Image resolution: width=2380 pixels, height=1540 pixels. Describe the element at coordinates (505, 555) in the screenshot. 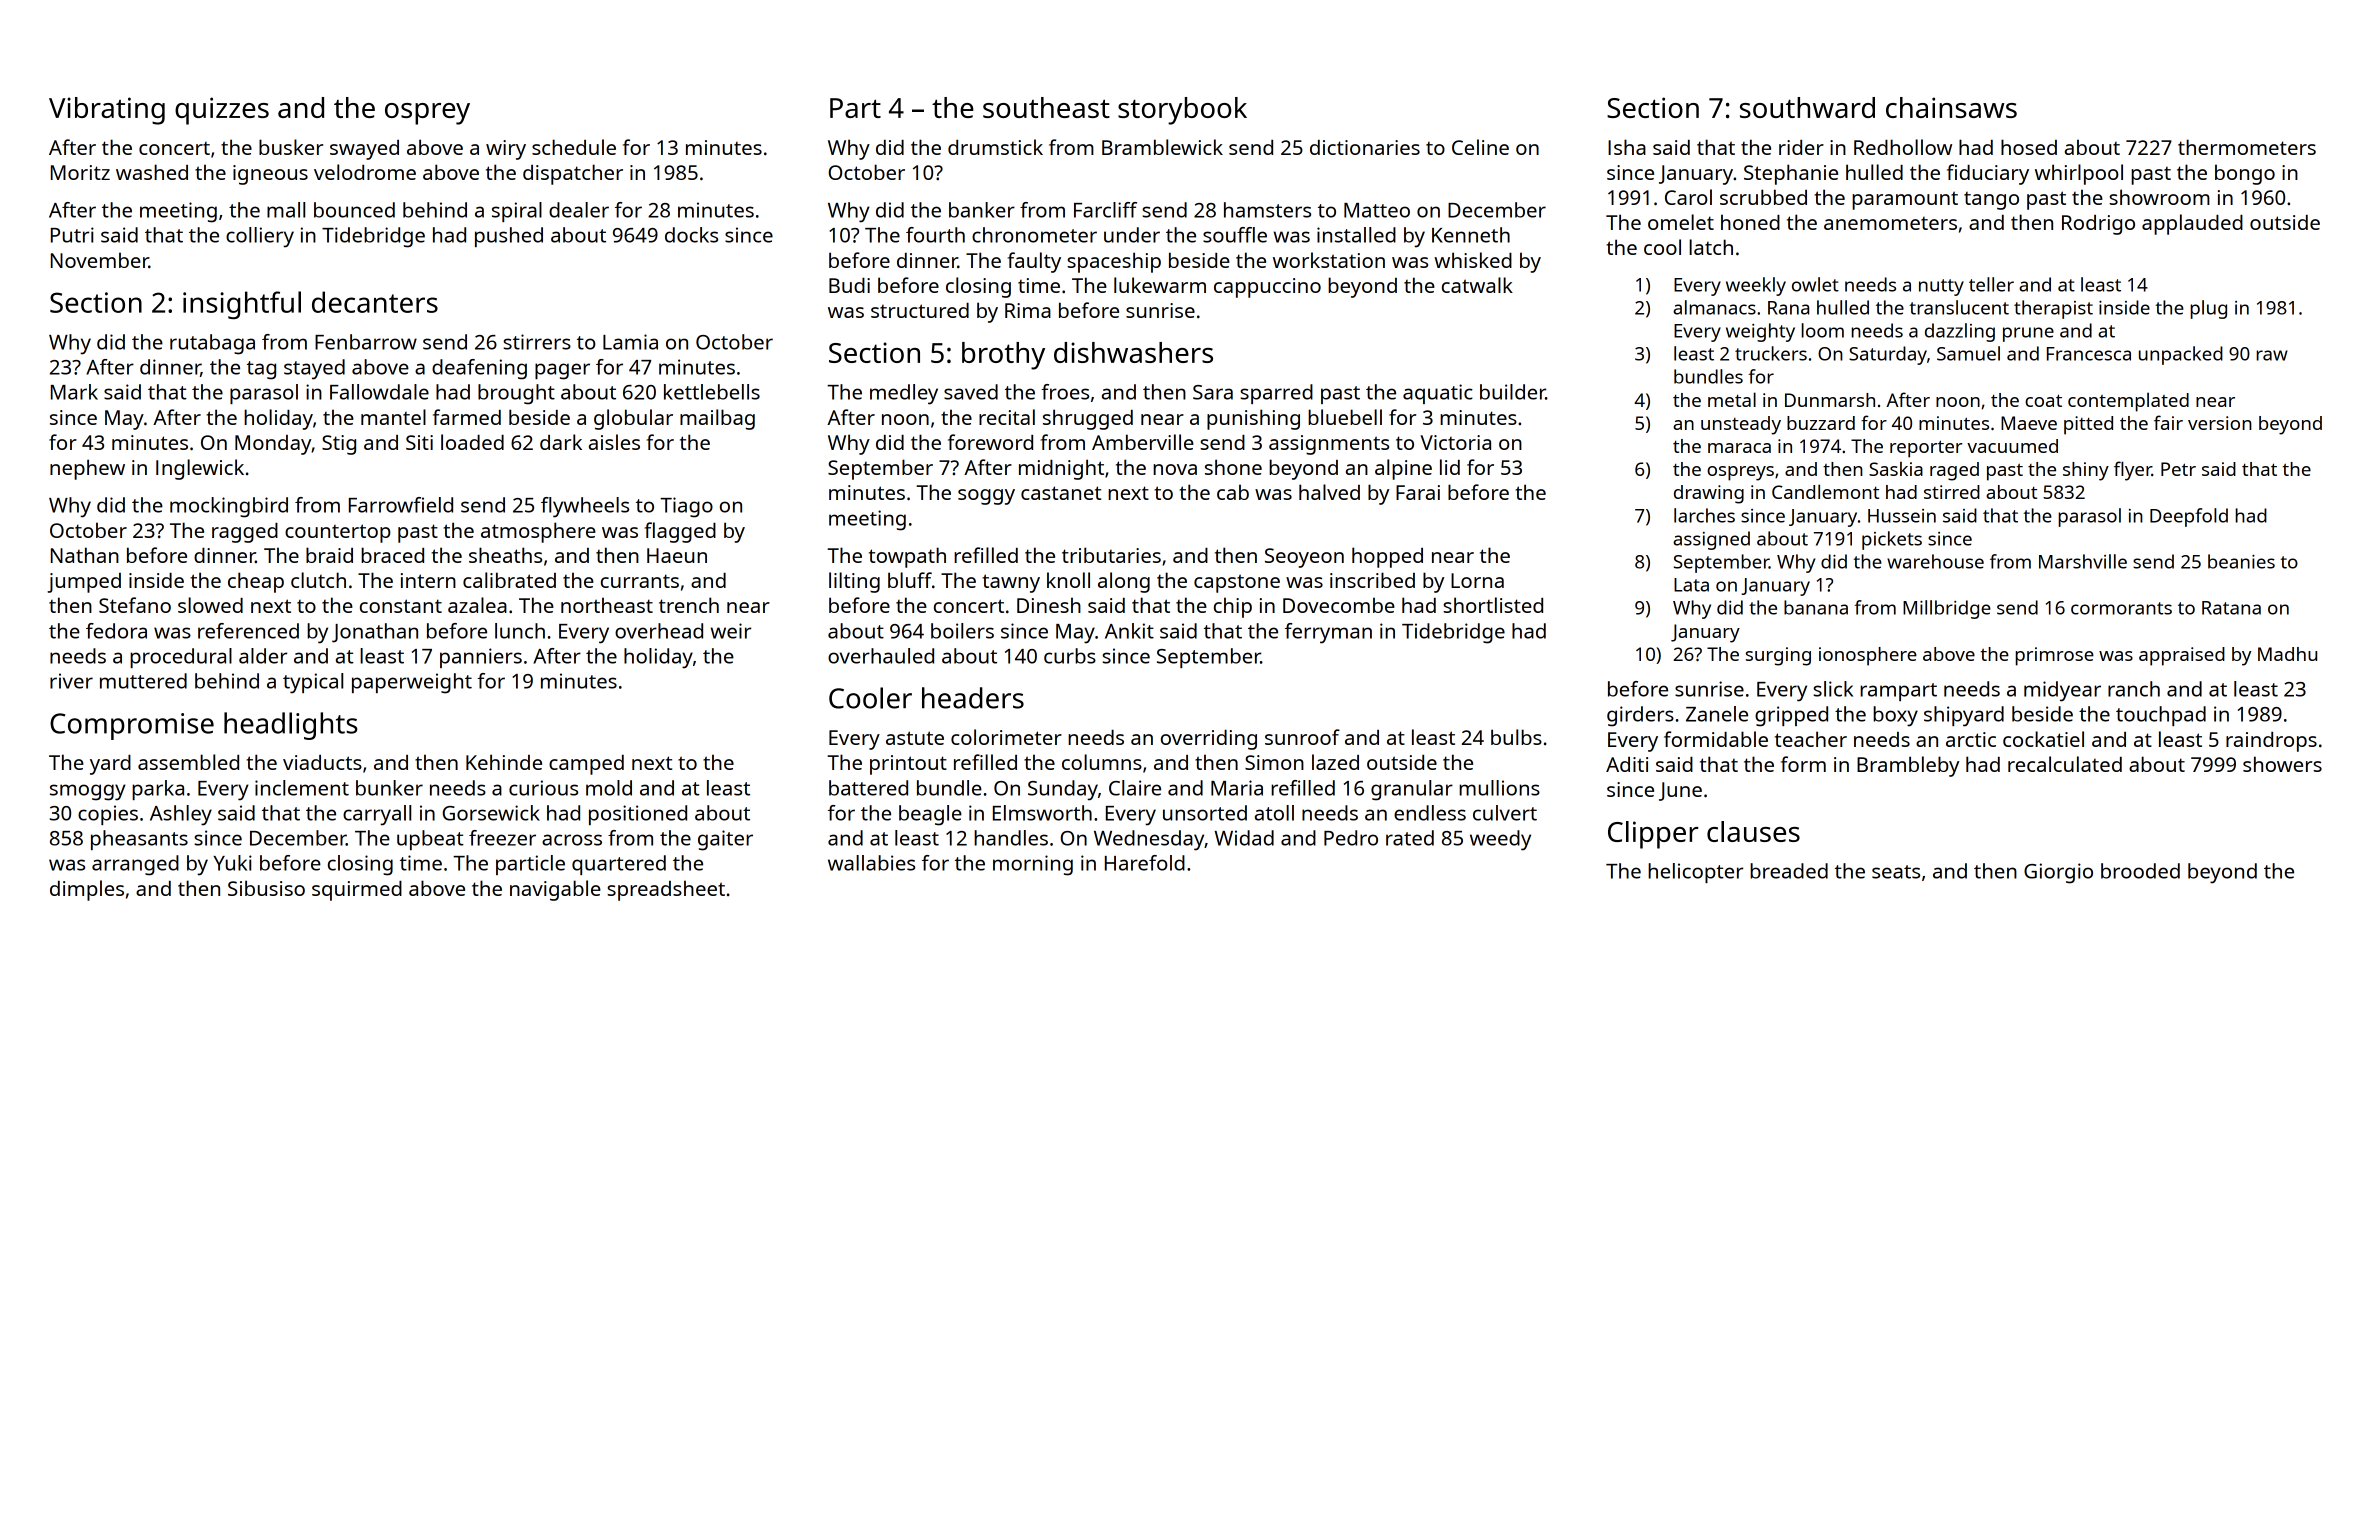

I see `sheaths` at that location.
